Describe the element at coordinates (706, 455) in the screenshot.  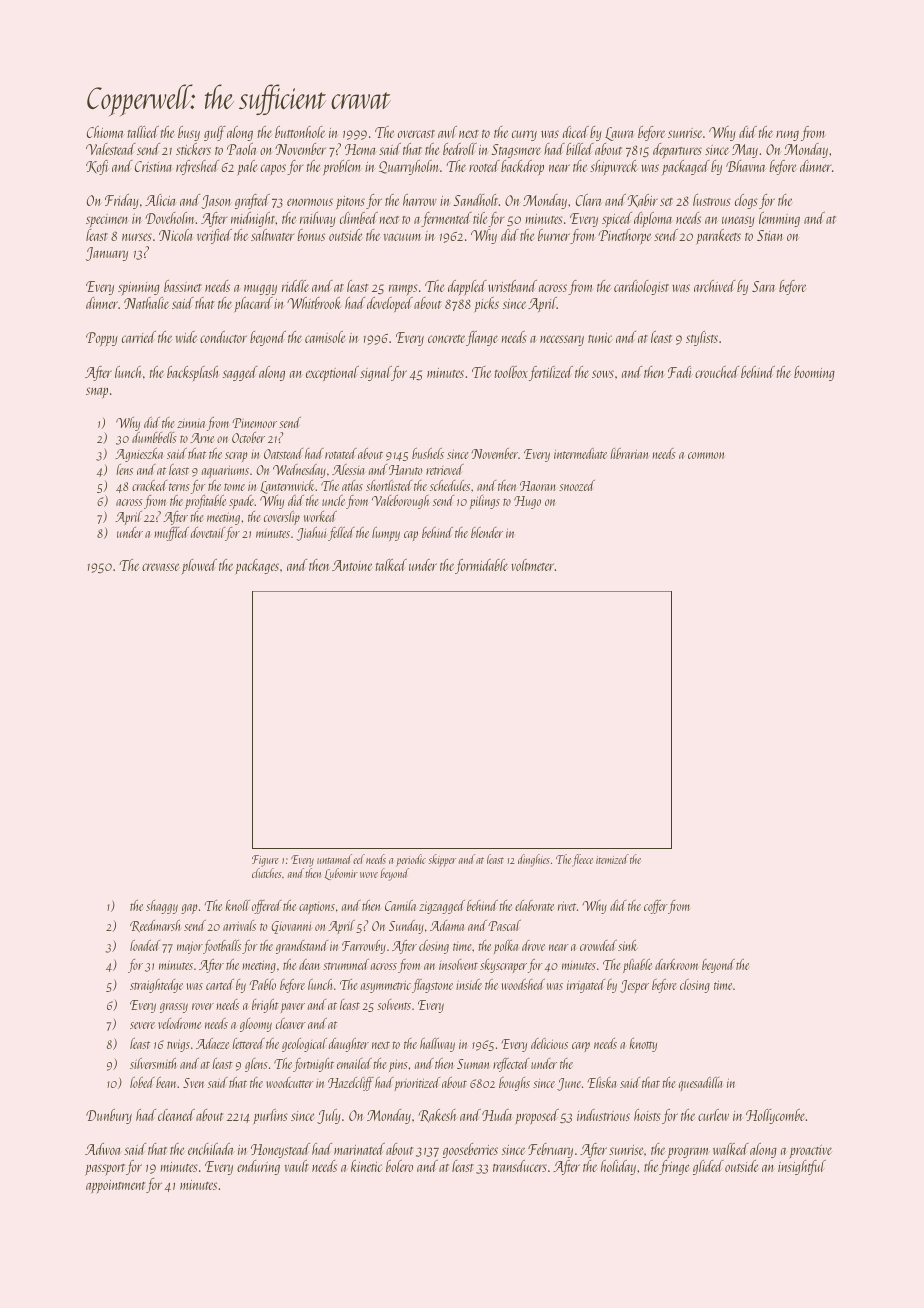
I see `common` at that location.
